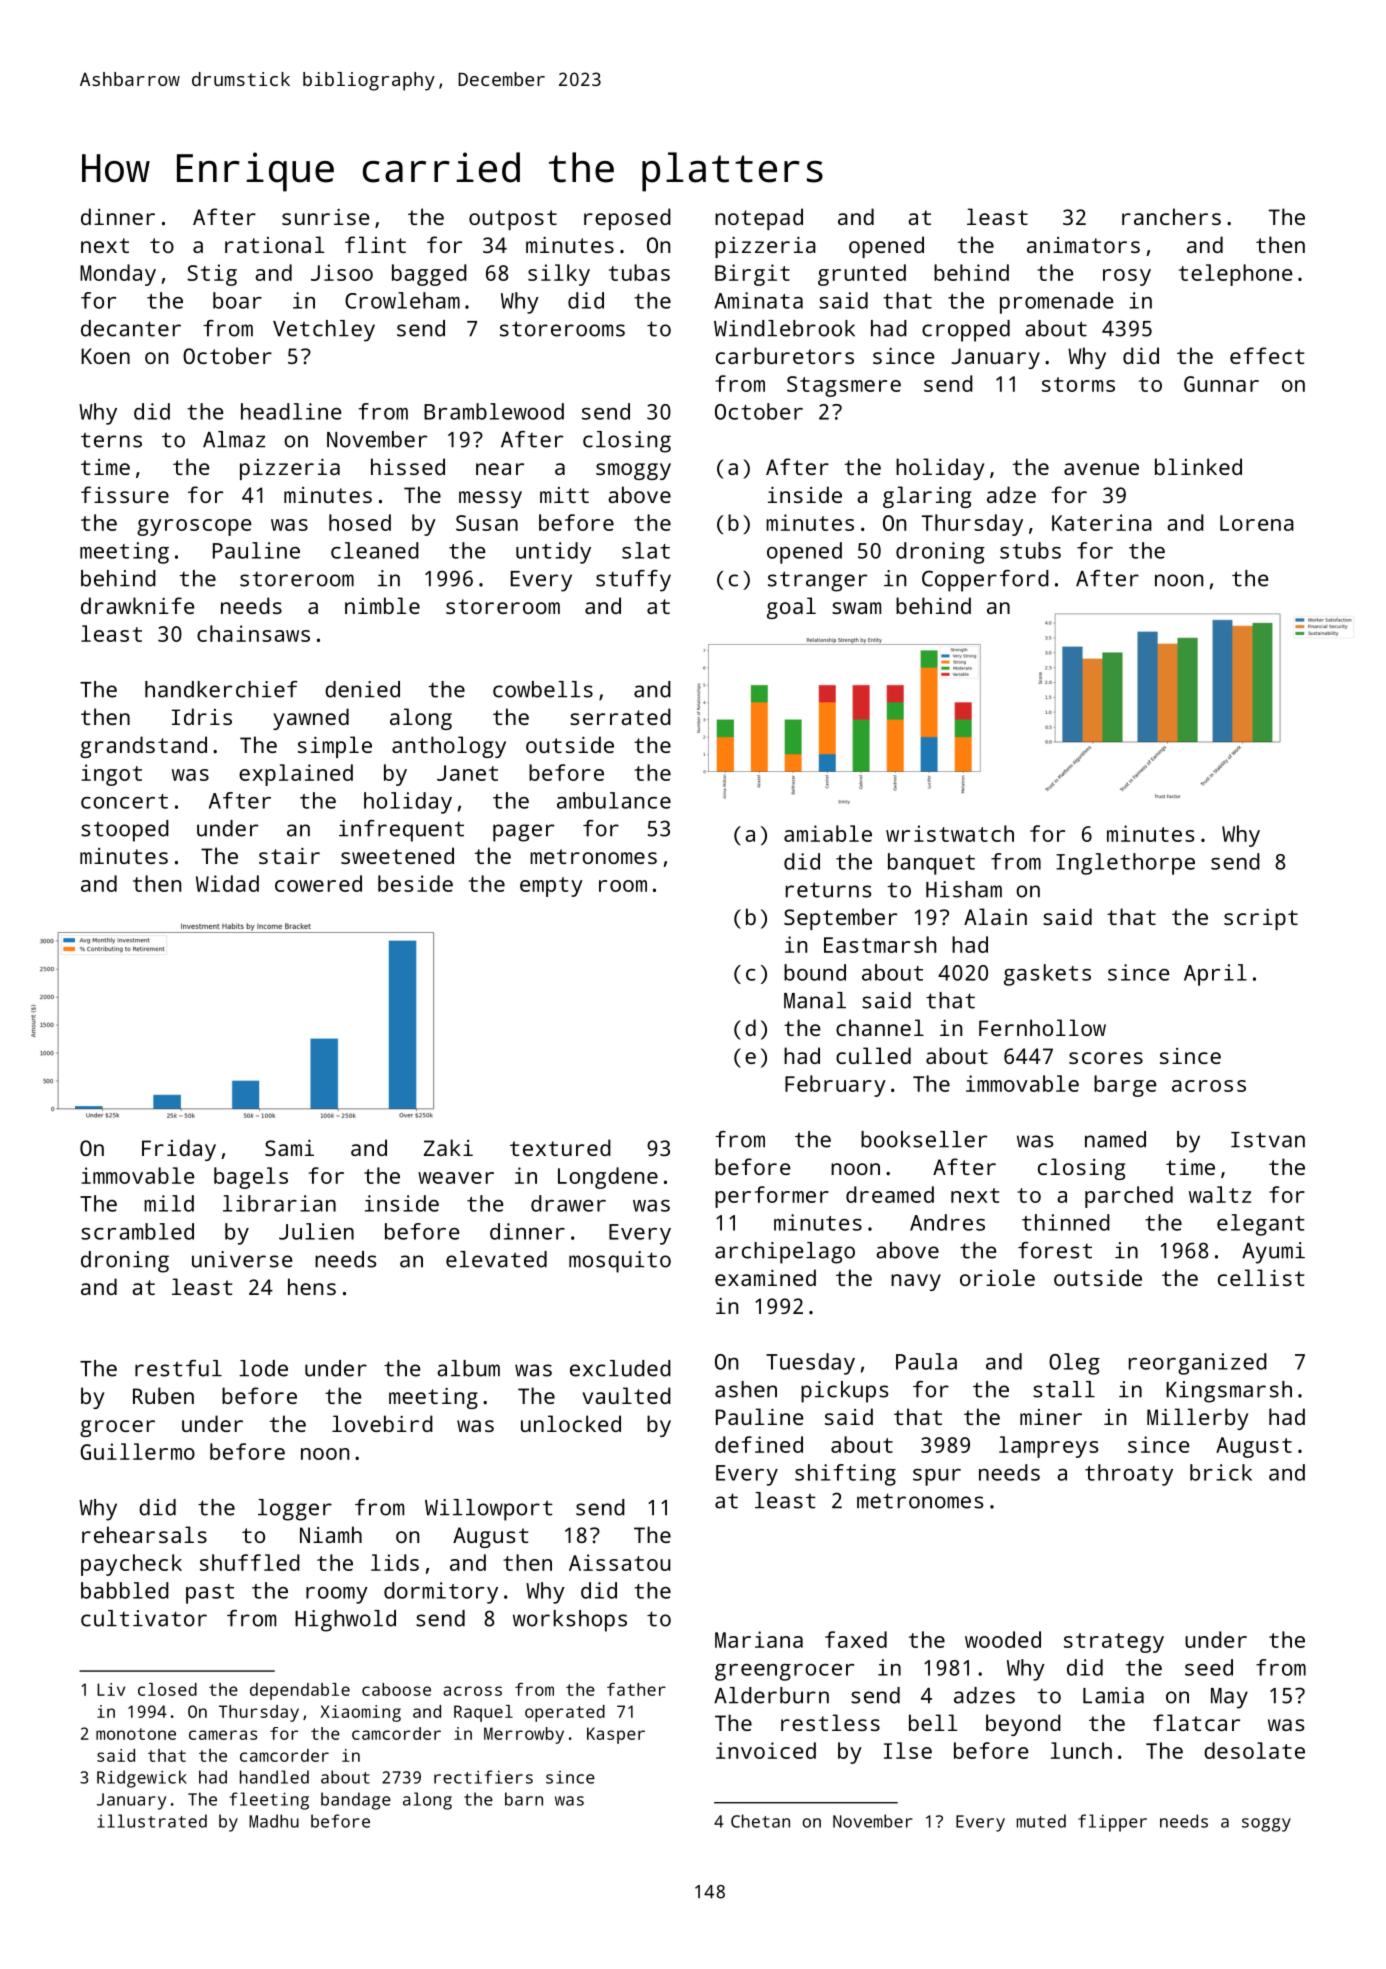  Describe the element at coordinates (828, 833) in the screenshot. I see `amiable` at that location.
